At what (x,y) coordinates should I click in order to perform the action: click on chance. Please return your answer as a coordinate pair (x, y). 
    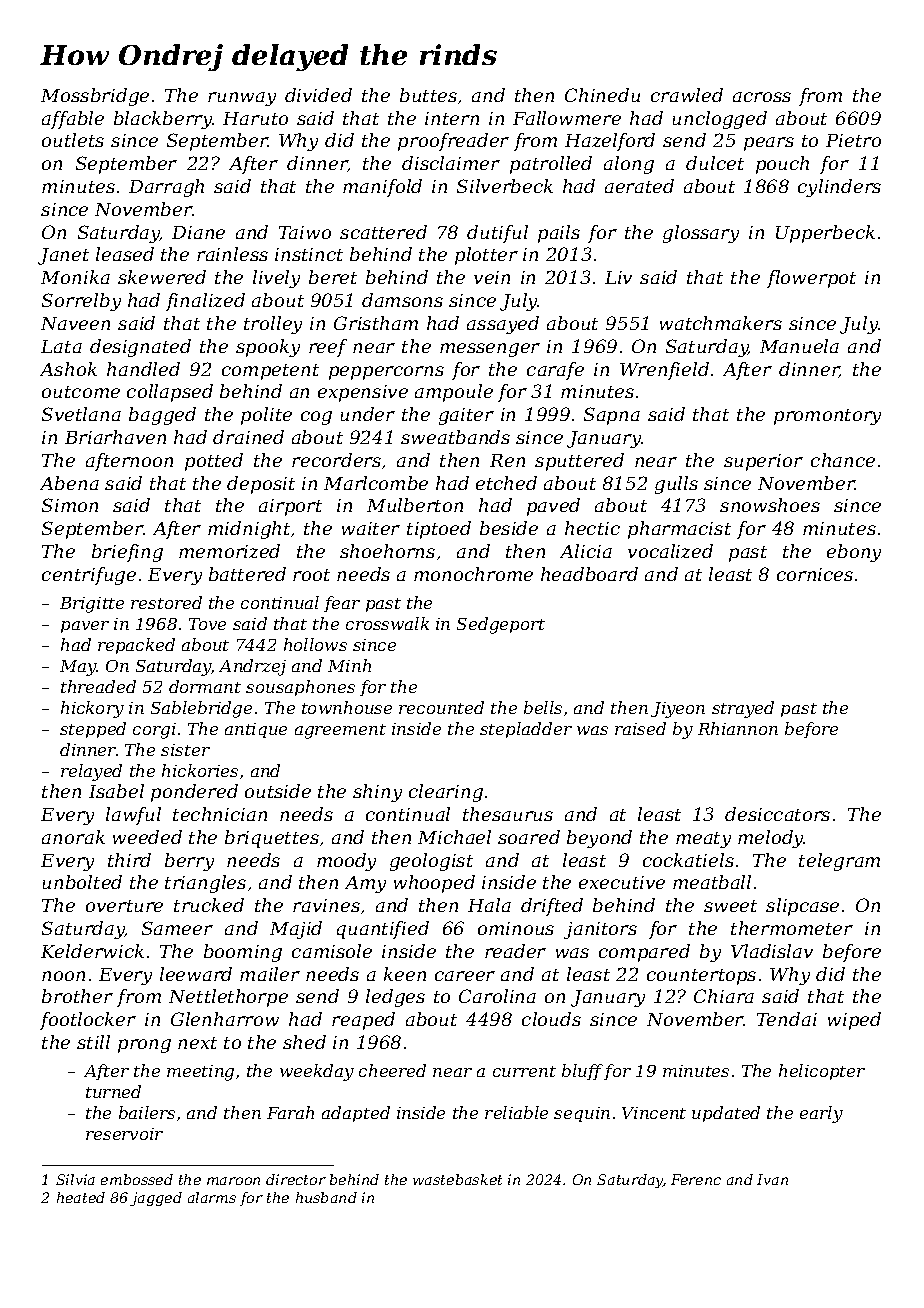
    Looking at the image, I should click on (843, 460).
